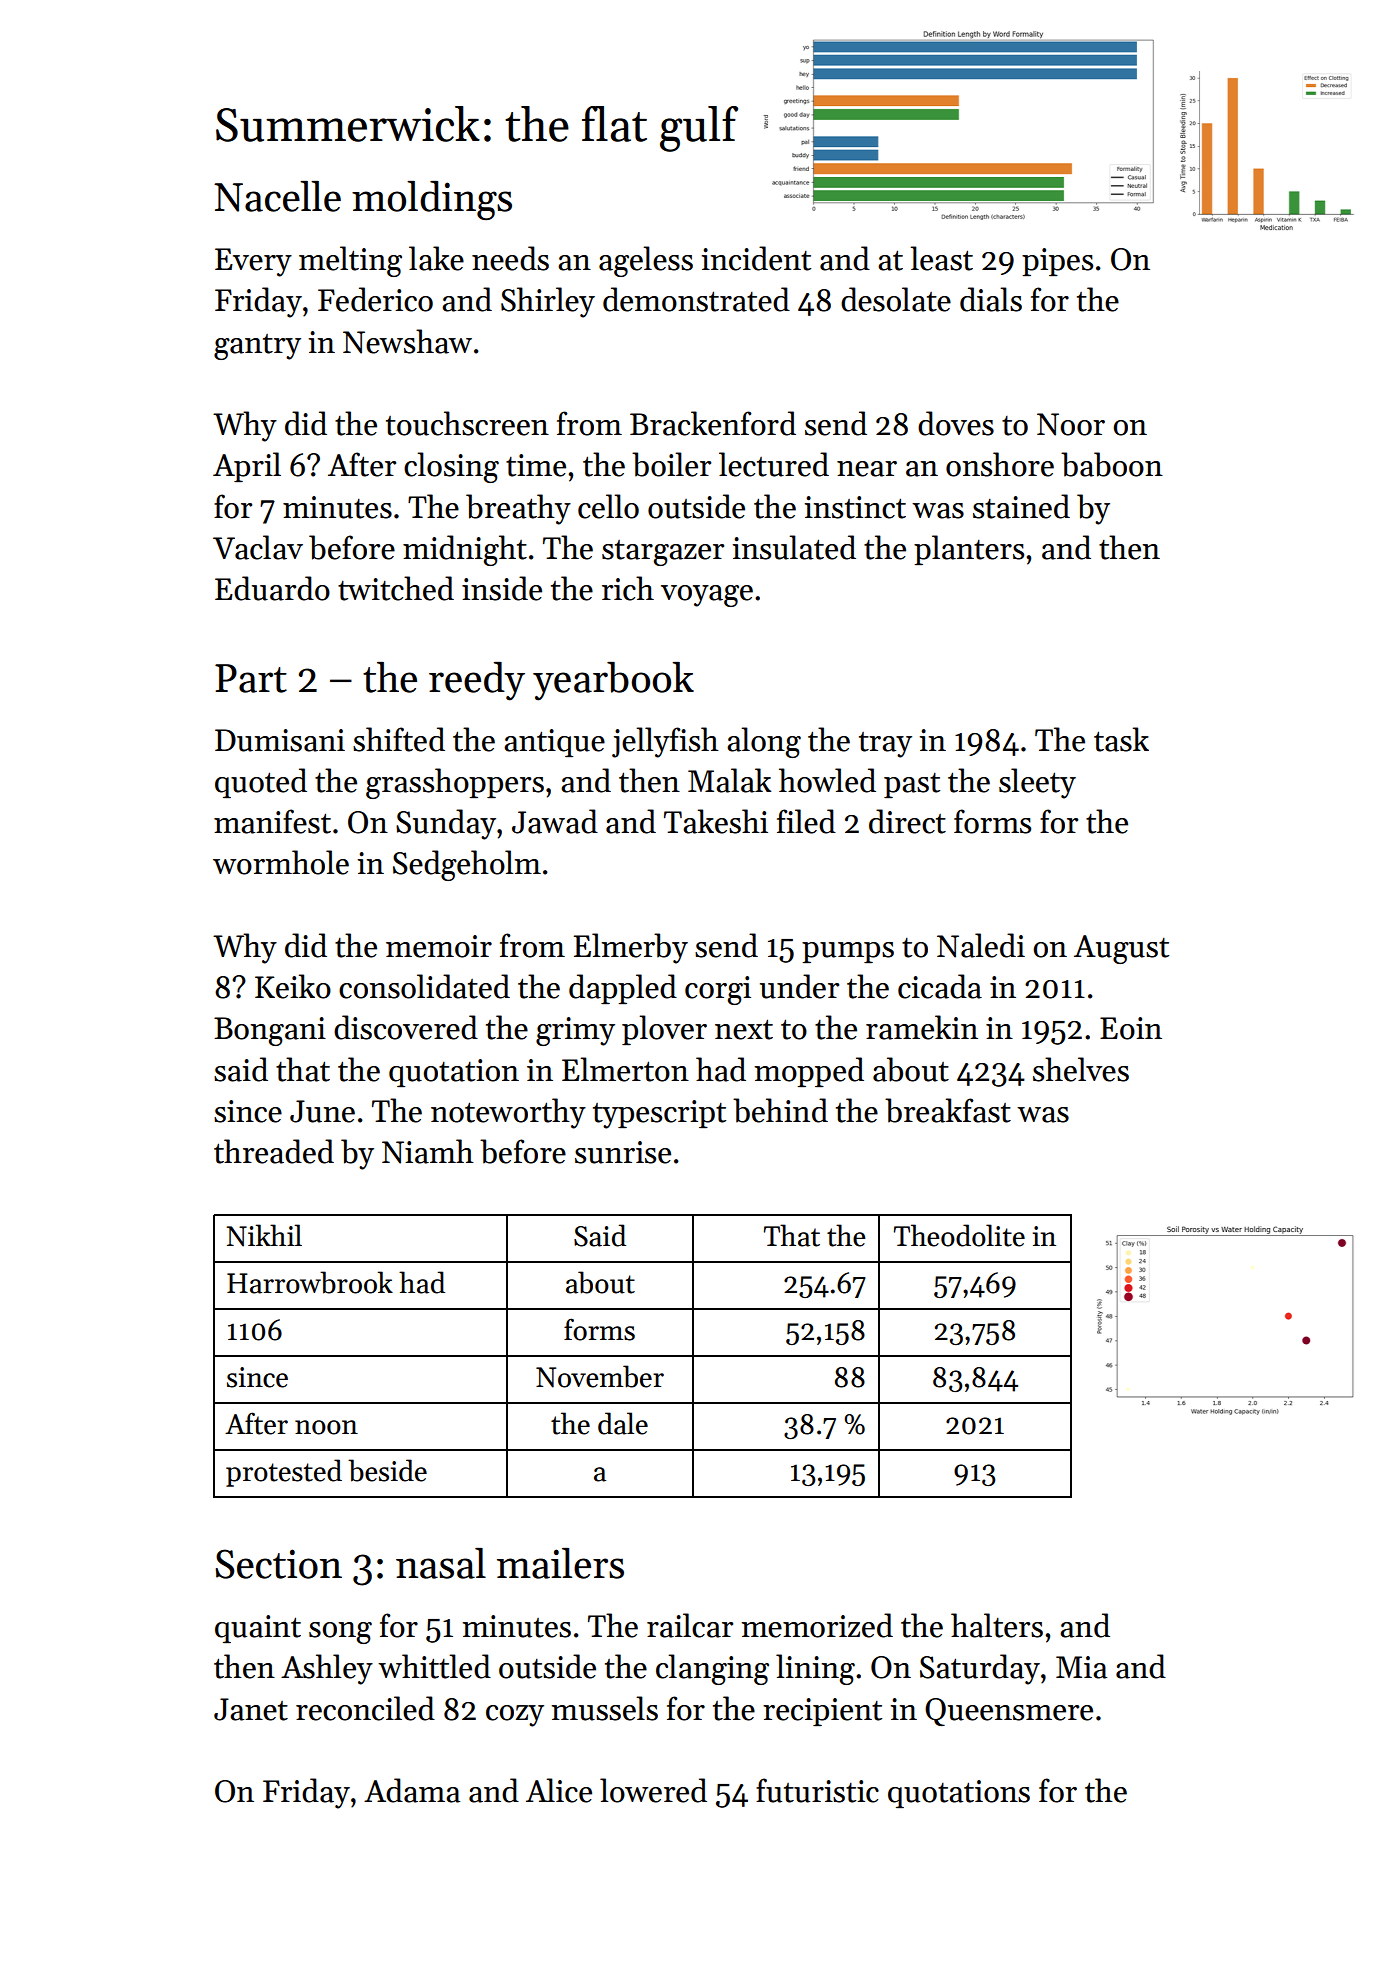 The width and height of the document is (1386, 1969). What do you see at coordinates (270, 1031) in the document?
I see `Bongani` at bounding box center [270, 1031].
